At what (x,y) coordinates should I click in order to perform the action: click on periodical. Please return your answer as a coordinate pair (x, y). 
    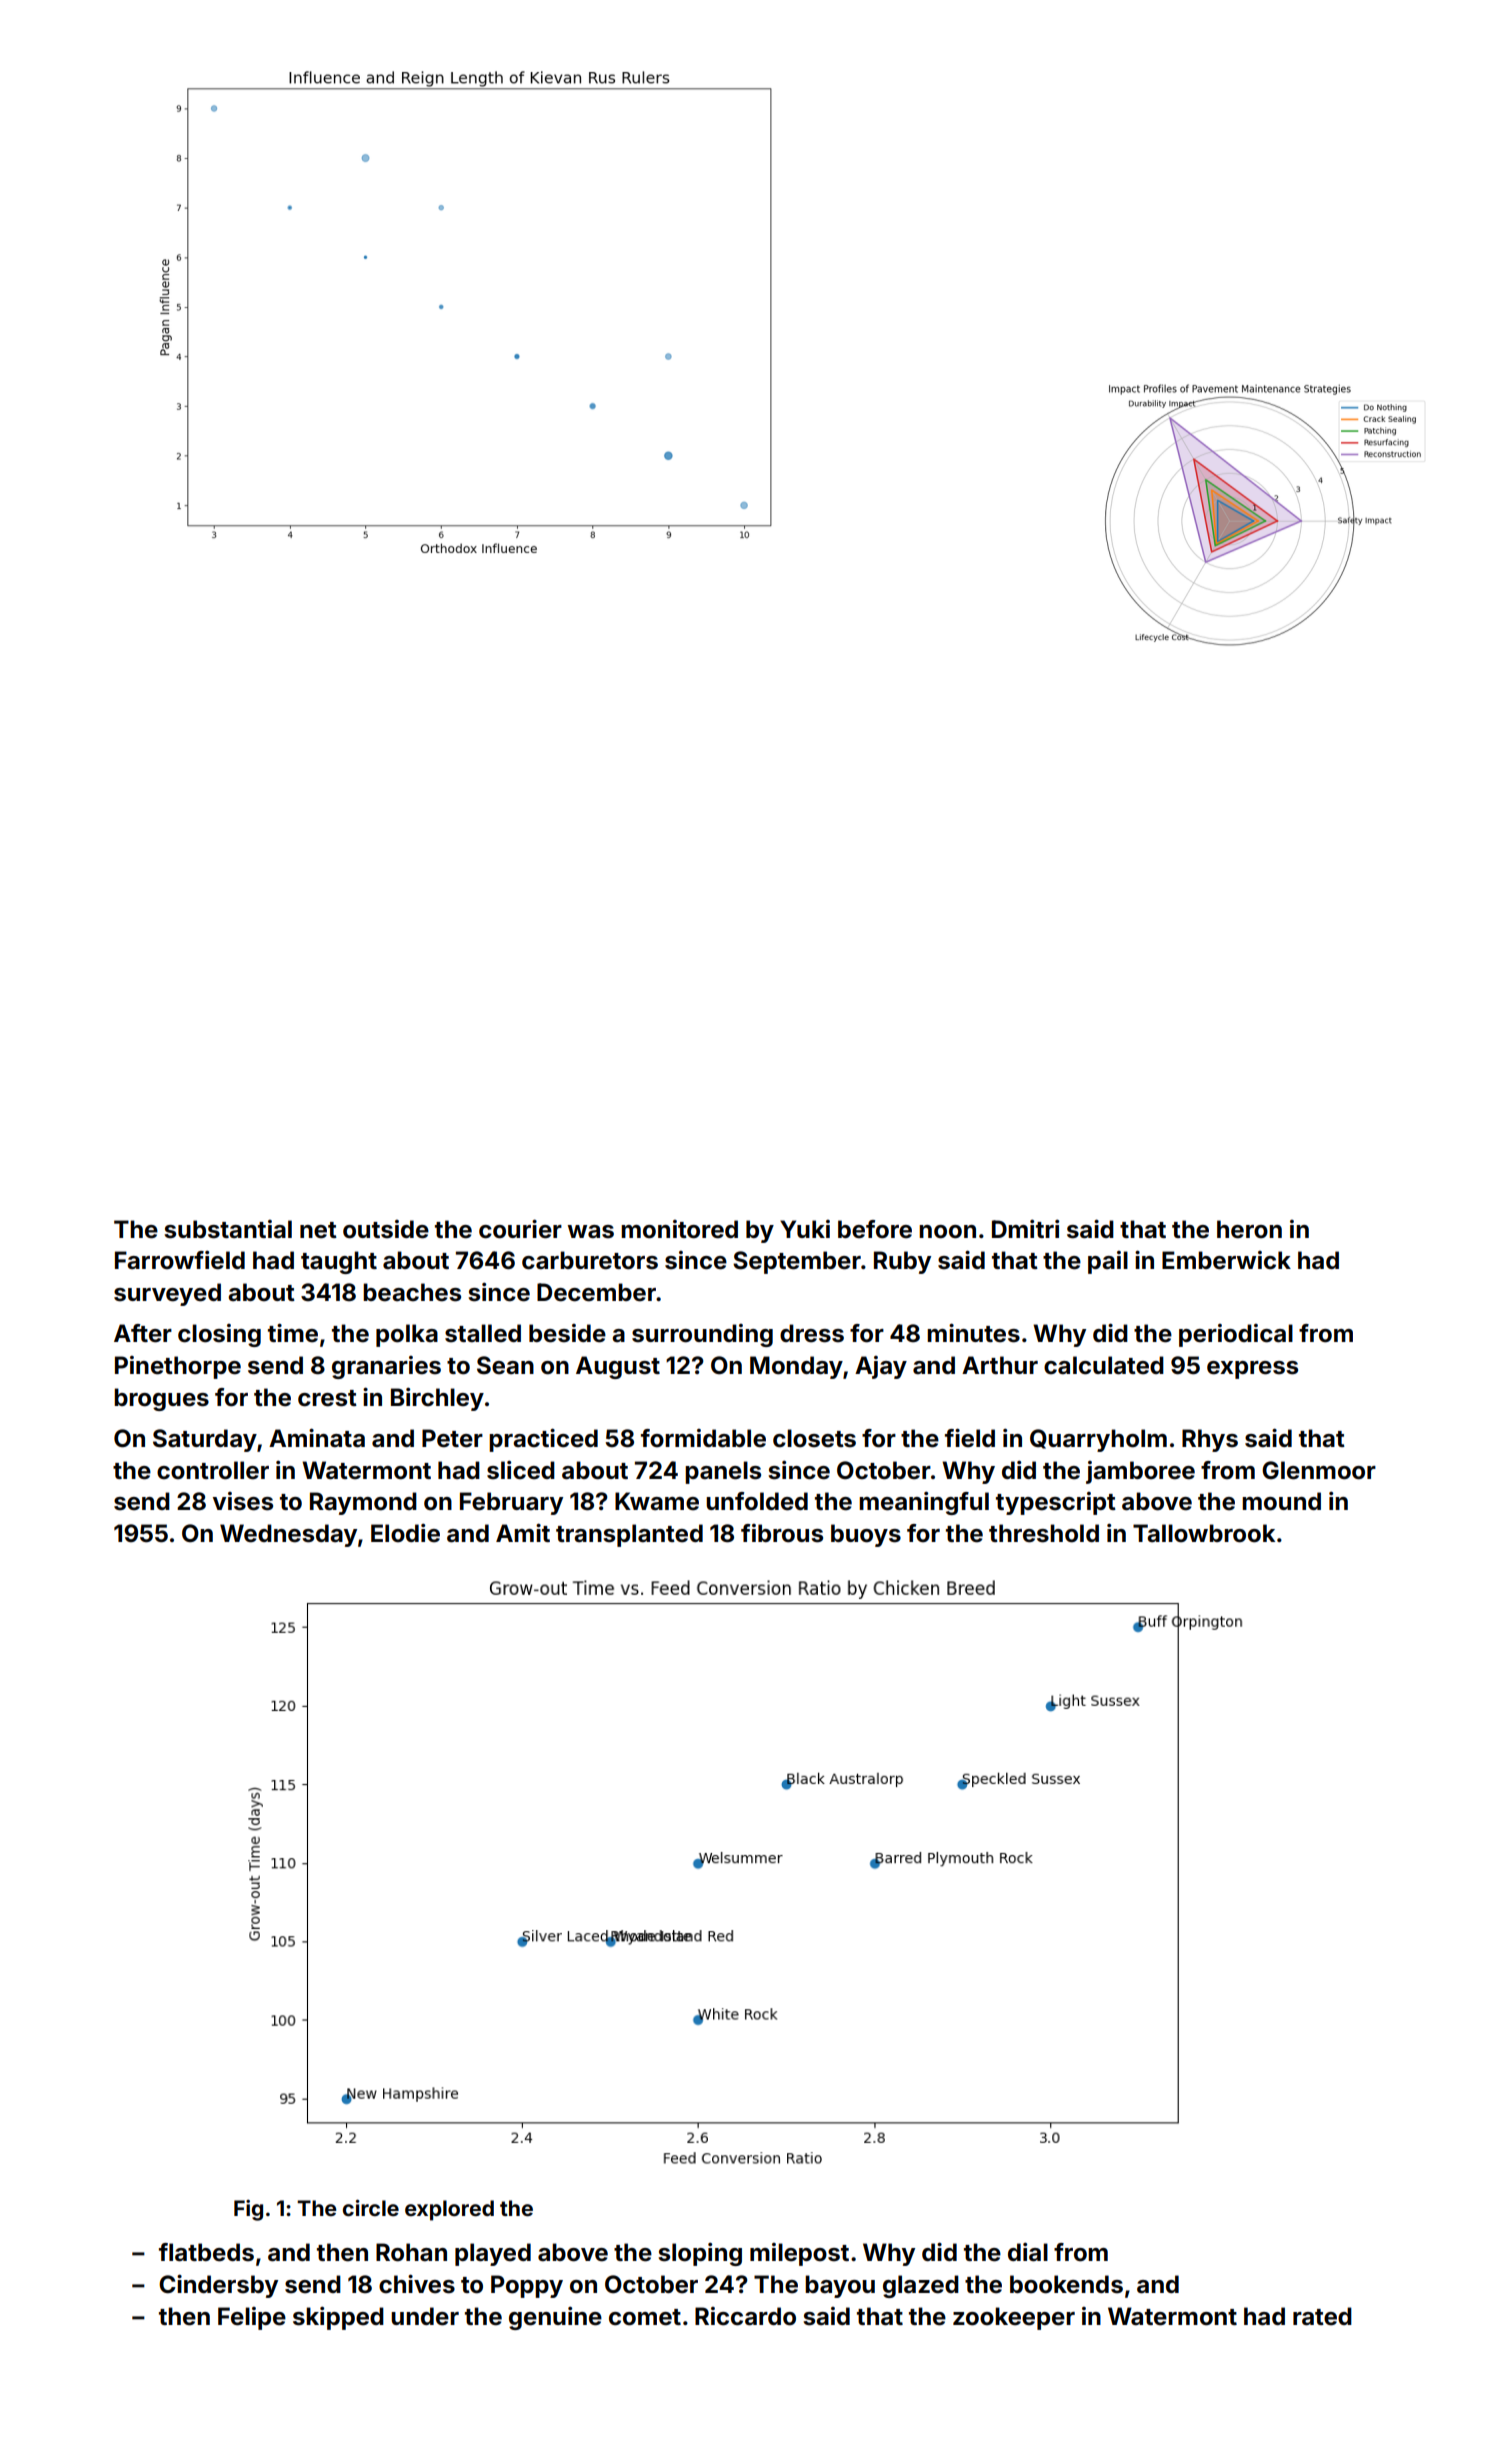
    Looking at the image, I should click on (1236, 1335).
